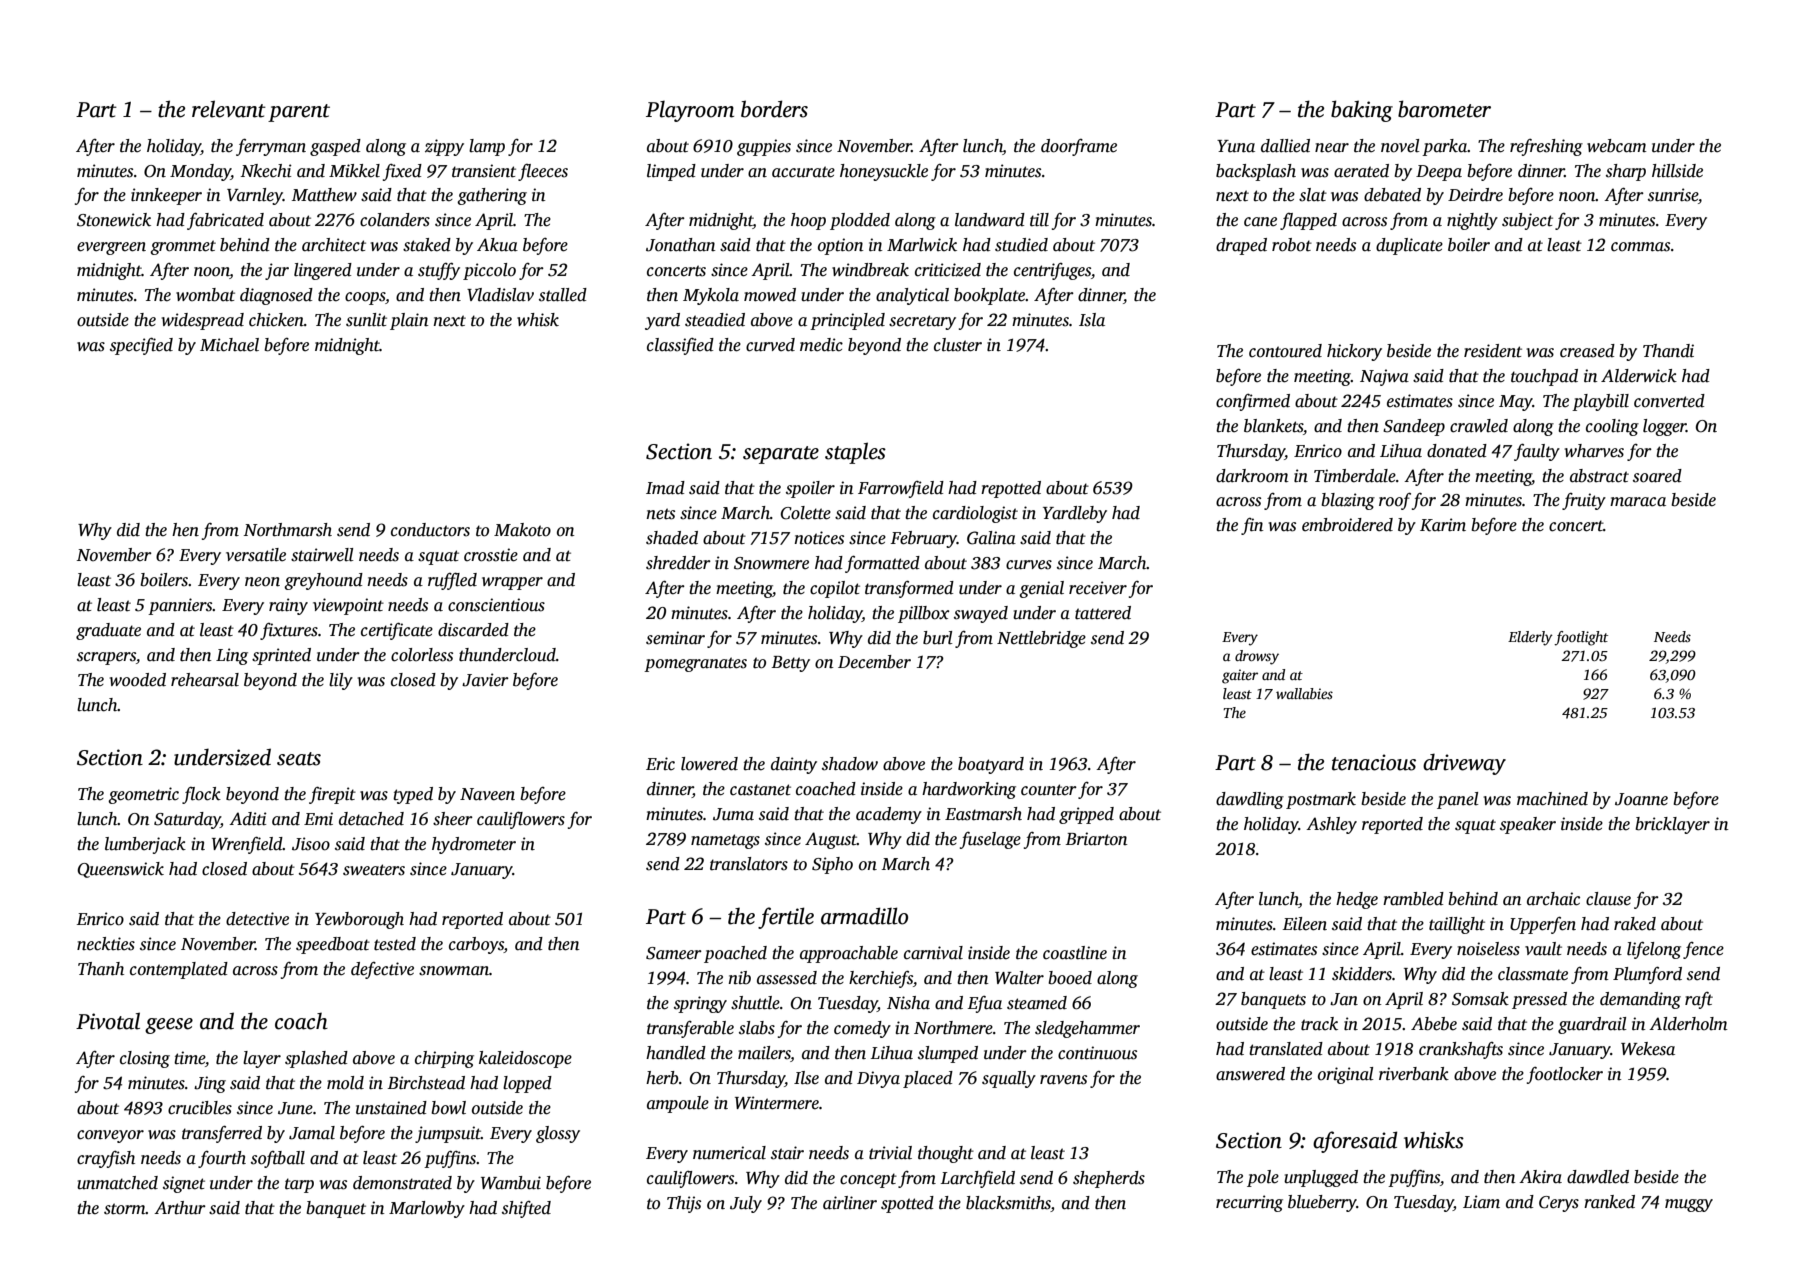  Describe the element at coordinates (487, 794) in the screenshot. I see `Naveen` at that location.
